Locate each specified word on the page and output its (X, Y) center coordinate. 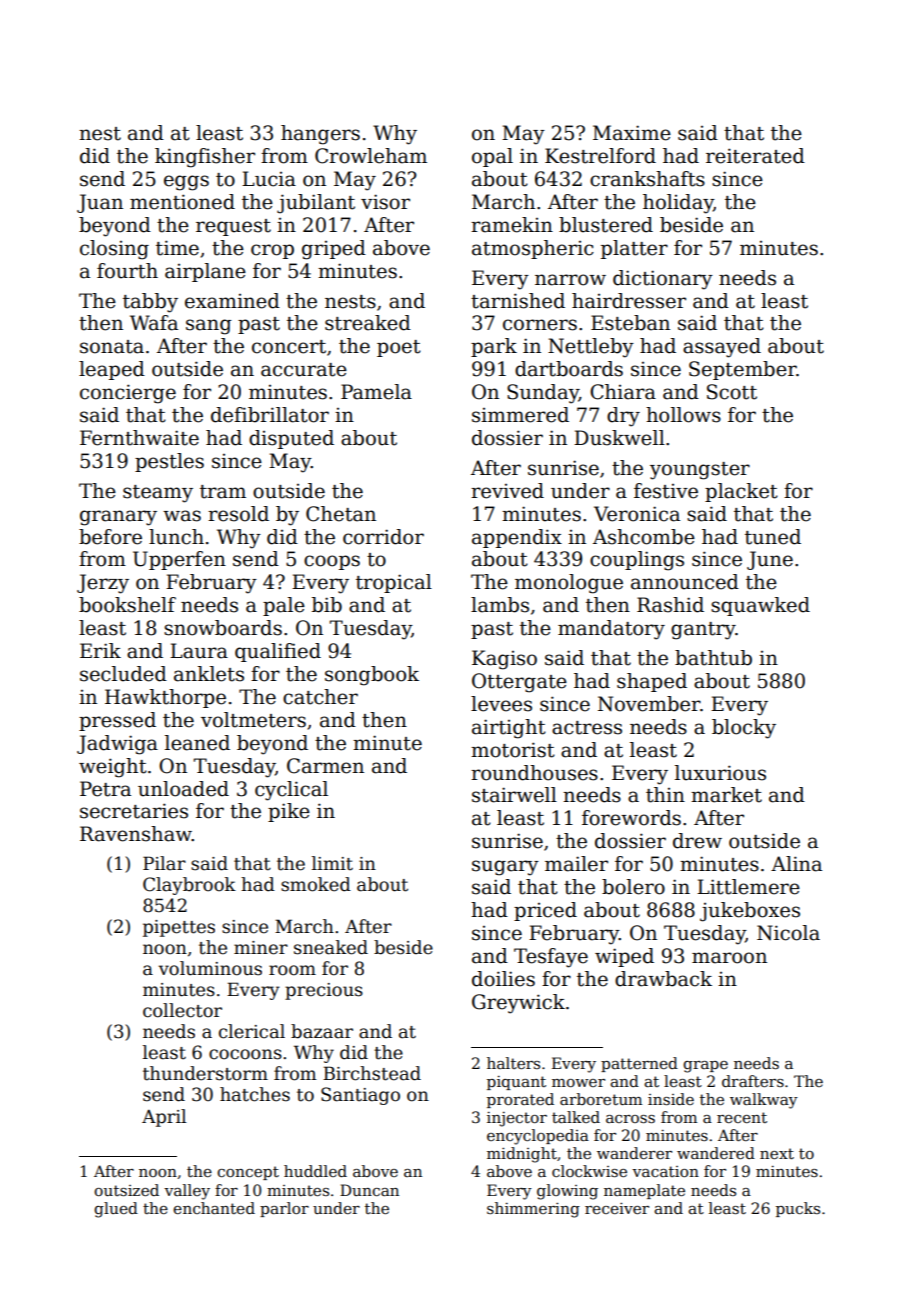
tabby (150, 303)
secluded (123, 674)
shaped (652, 682)
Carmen (325, 766)
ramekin (512, 225)
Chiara (623, 392)
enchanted (214, 1208)
